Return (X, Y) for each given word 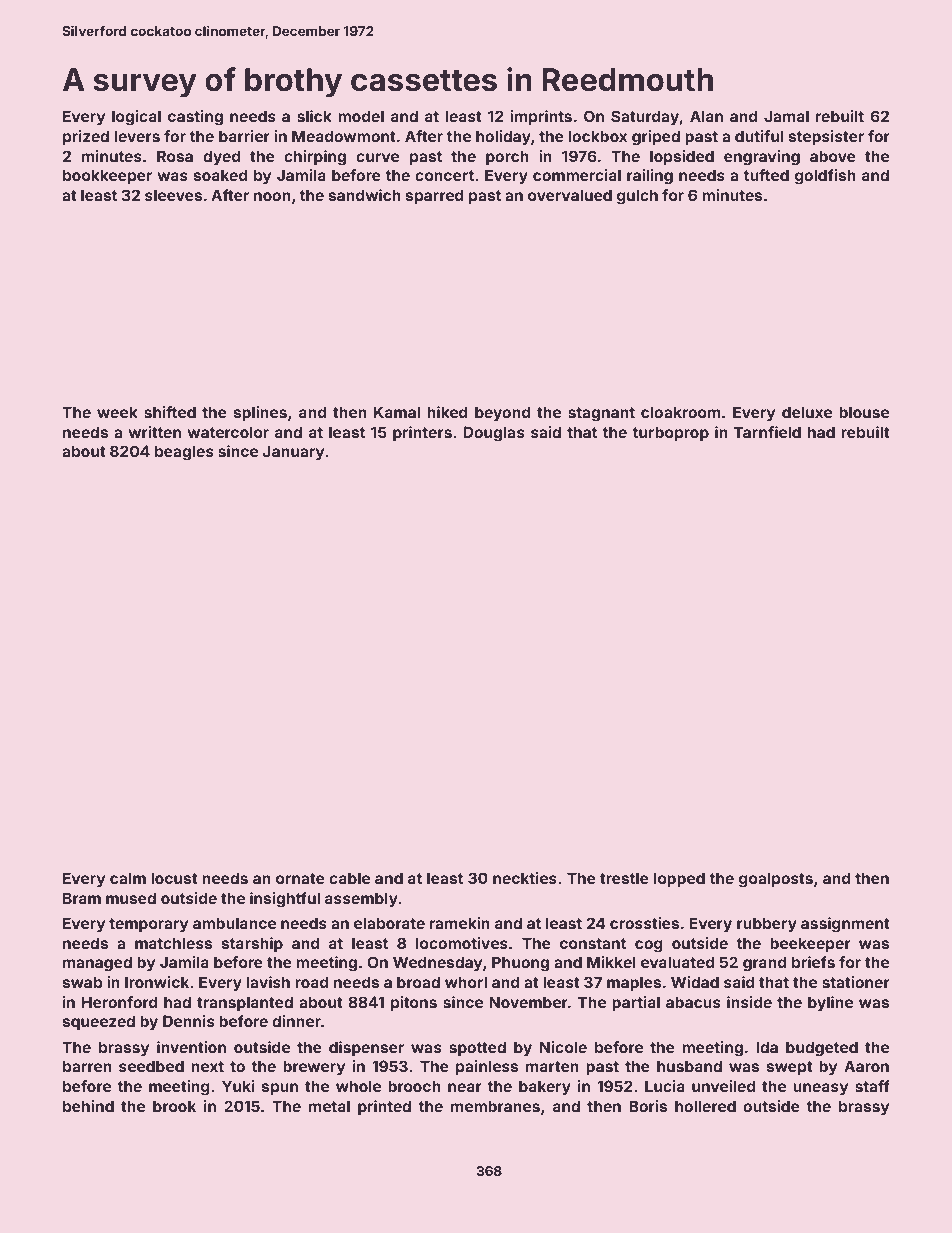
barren (87, 1066)
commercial (577, 175)
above (833, 156)
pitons (414, 1003)
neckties (525, 878)
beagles (184, 453)
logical (136, 118)
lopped (679, 879)
